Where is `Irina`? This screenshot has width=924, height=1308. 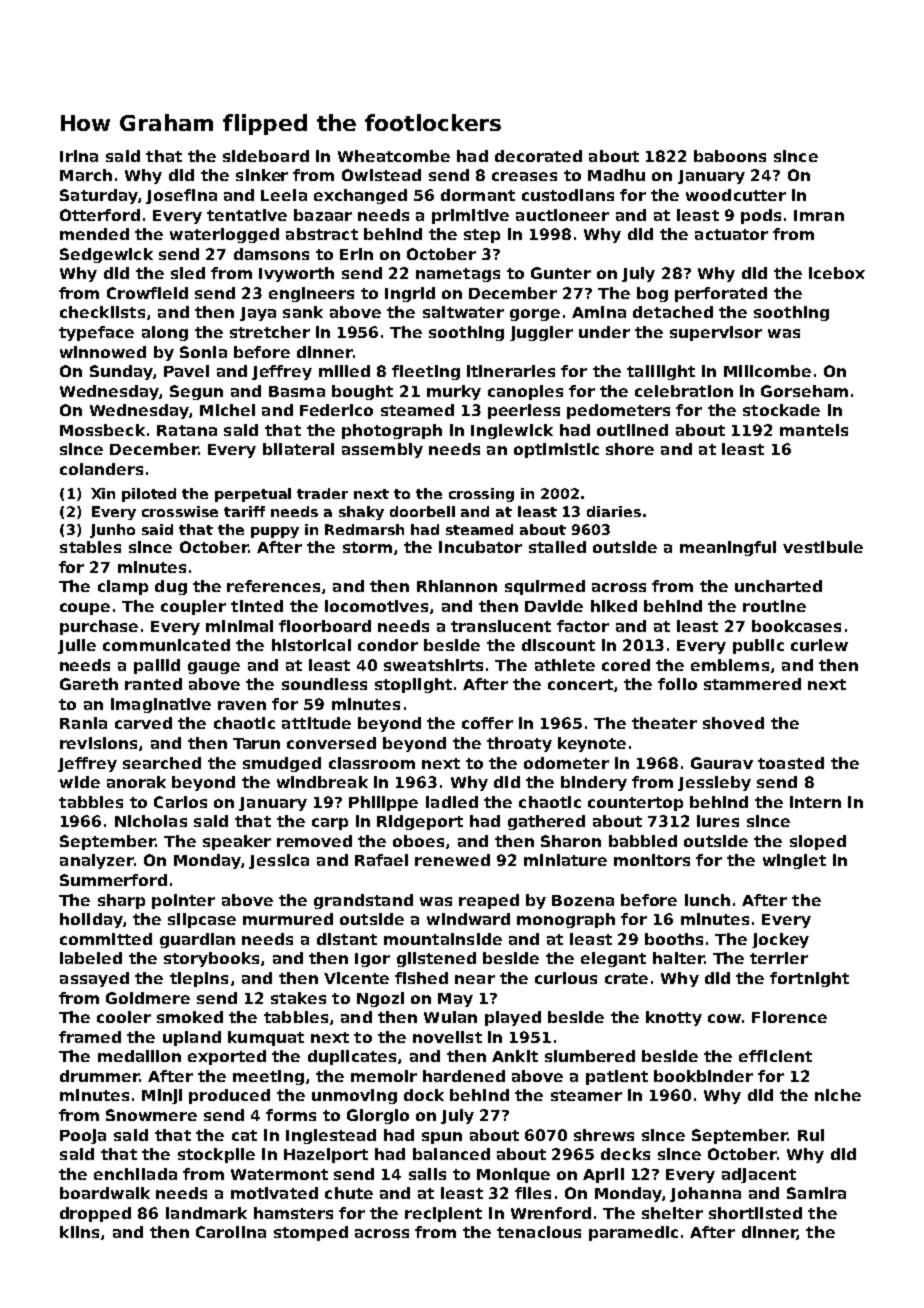
Irina is located at coordinates (79, 156).
